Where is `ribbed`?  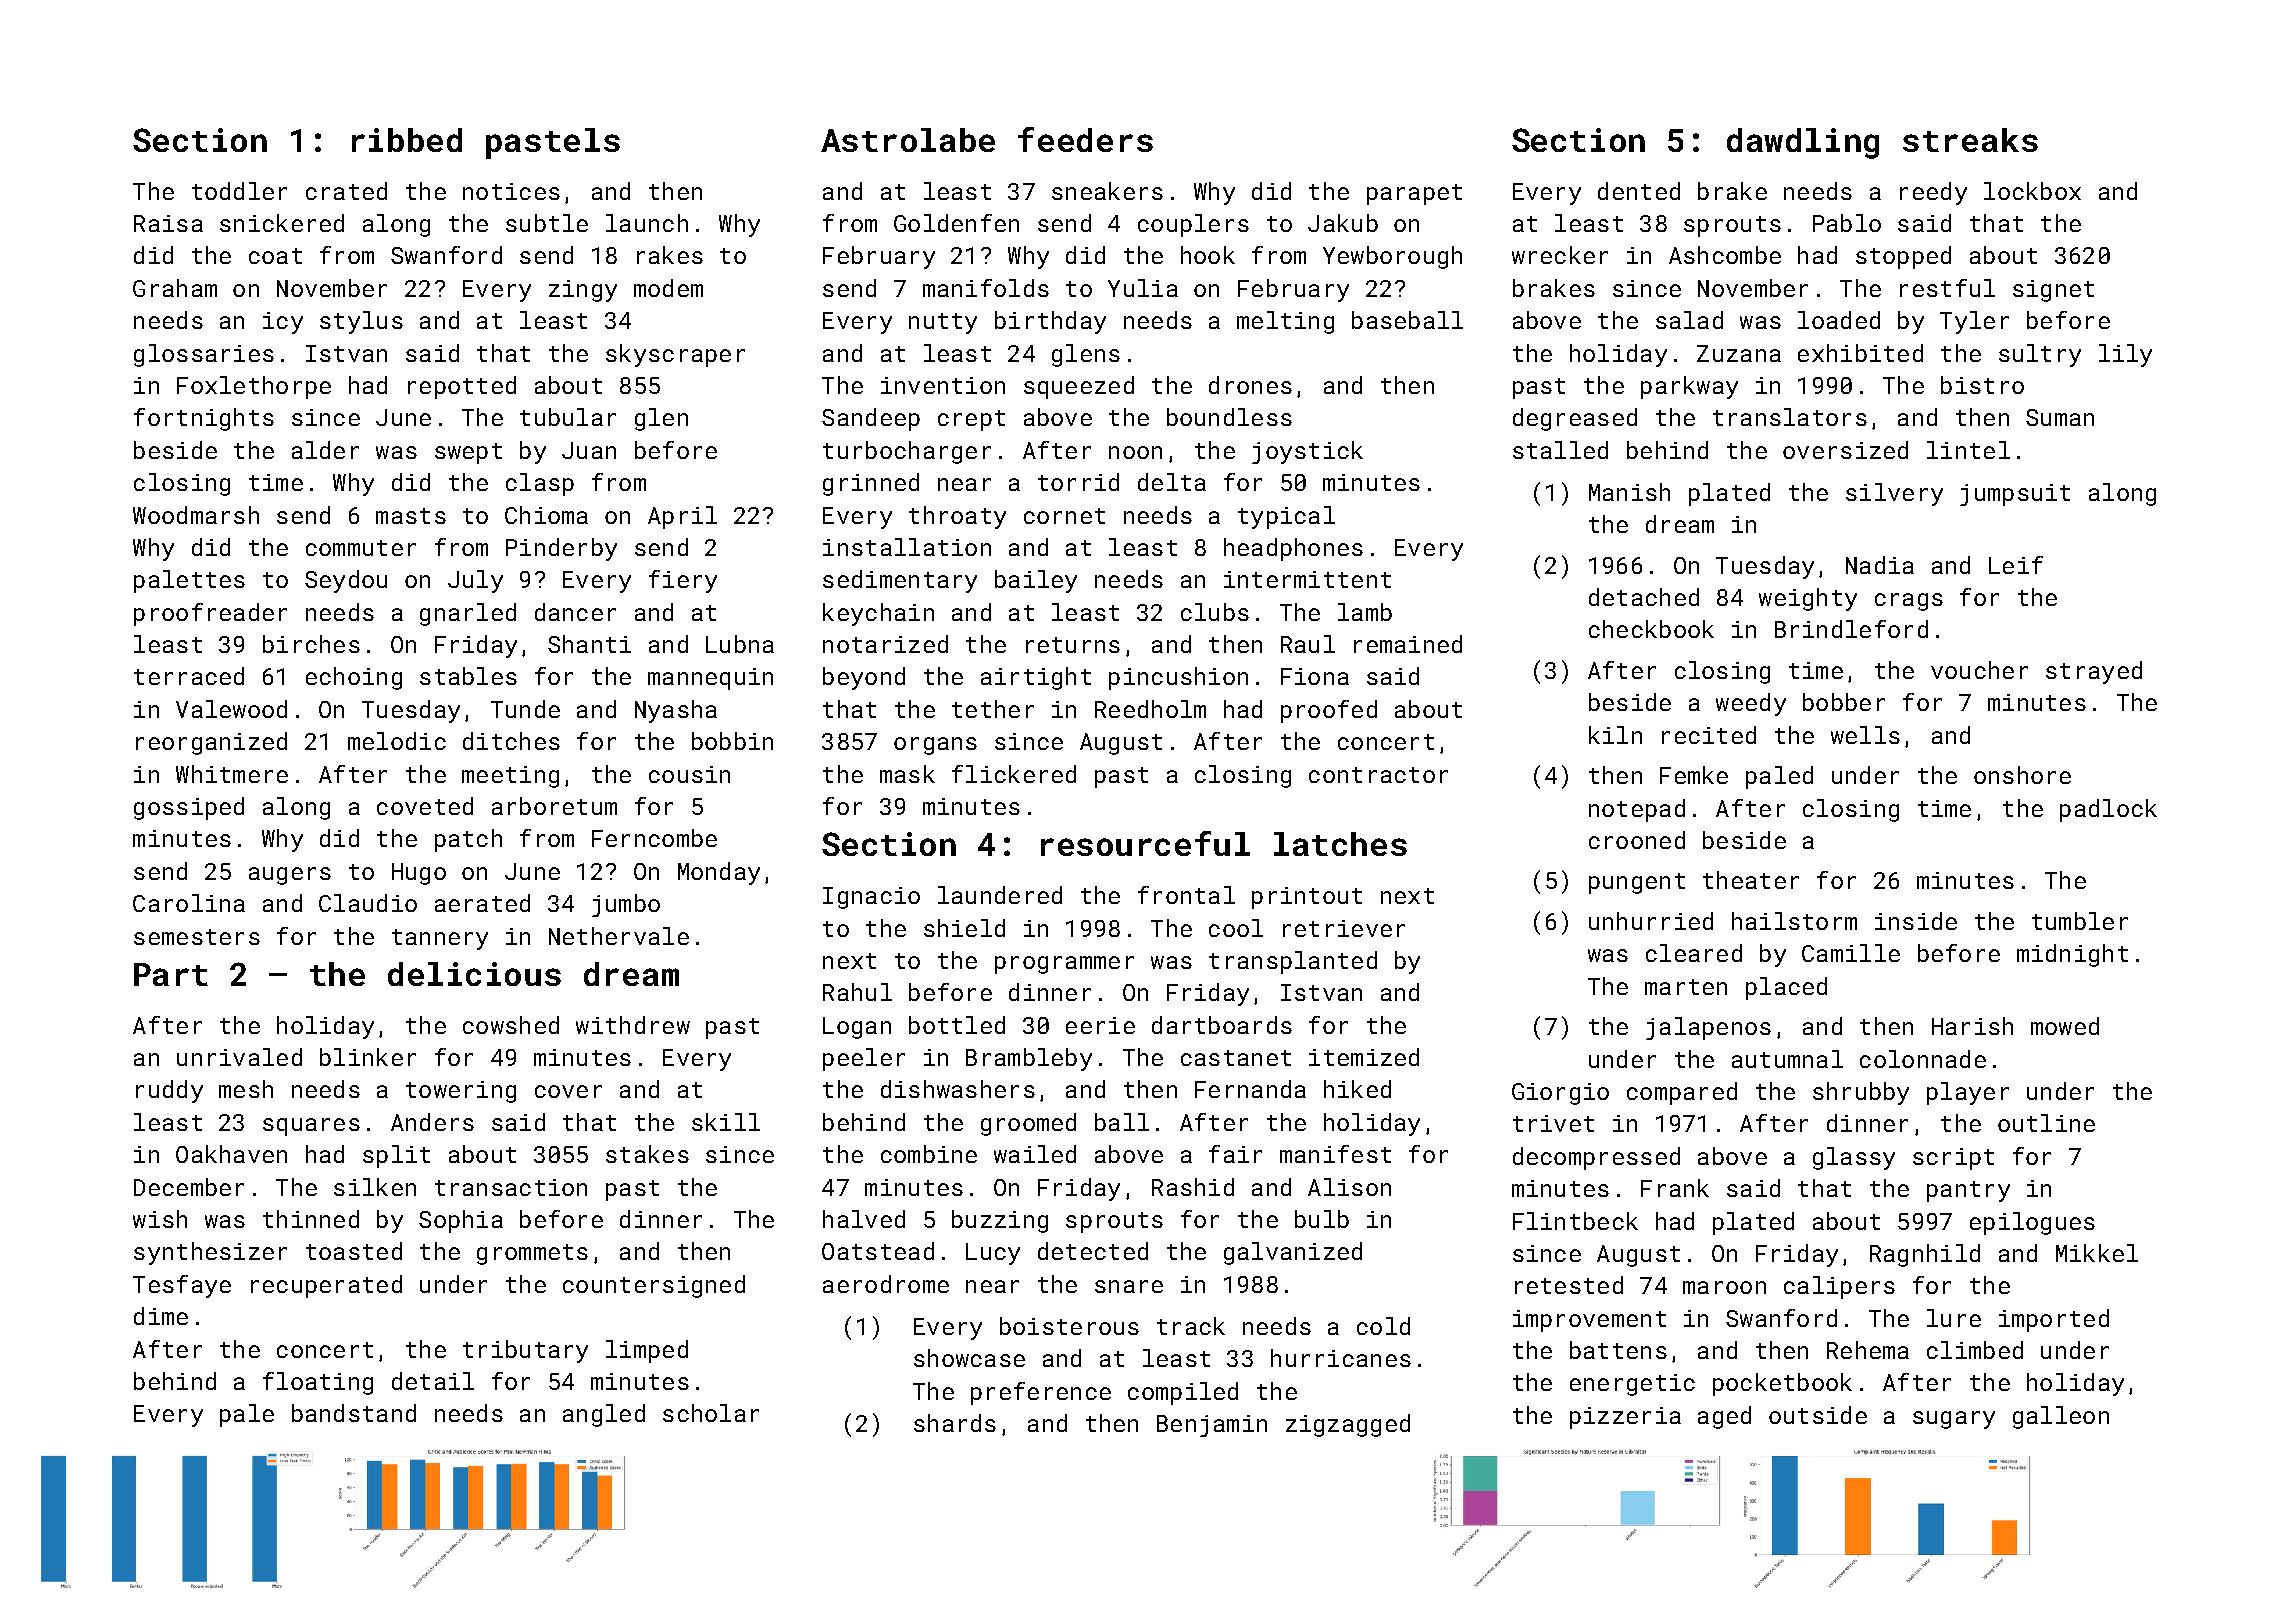 ribbed is located at coordinates (407, 140).
